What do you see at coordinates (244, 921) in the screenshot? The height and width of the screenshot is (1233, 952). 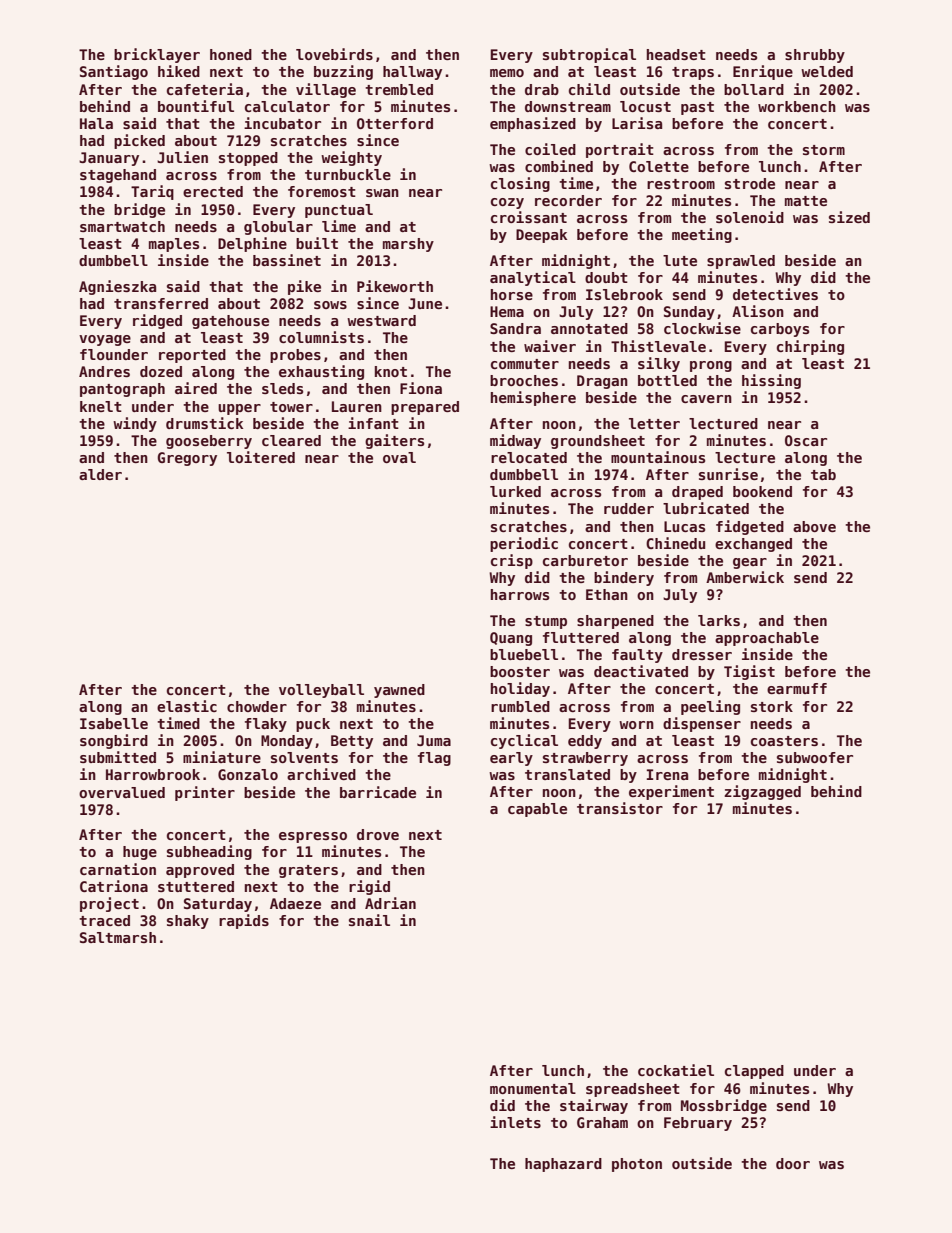 I see `rapids` at bounding box center [244, 921].
